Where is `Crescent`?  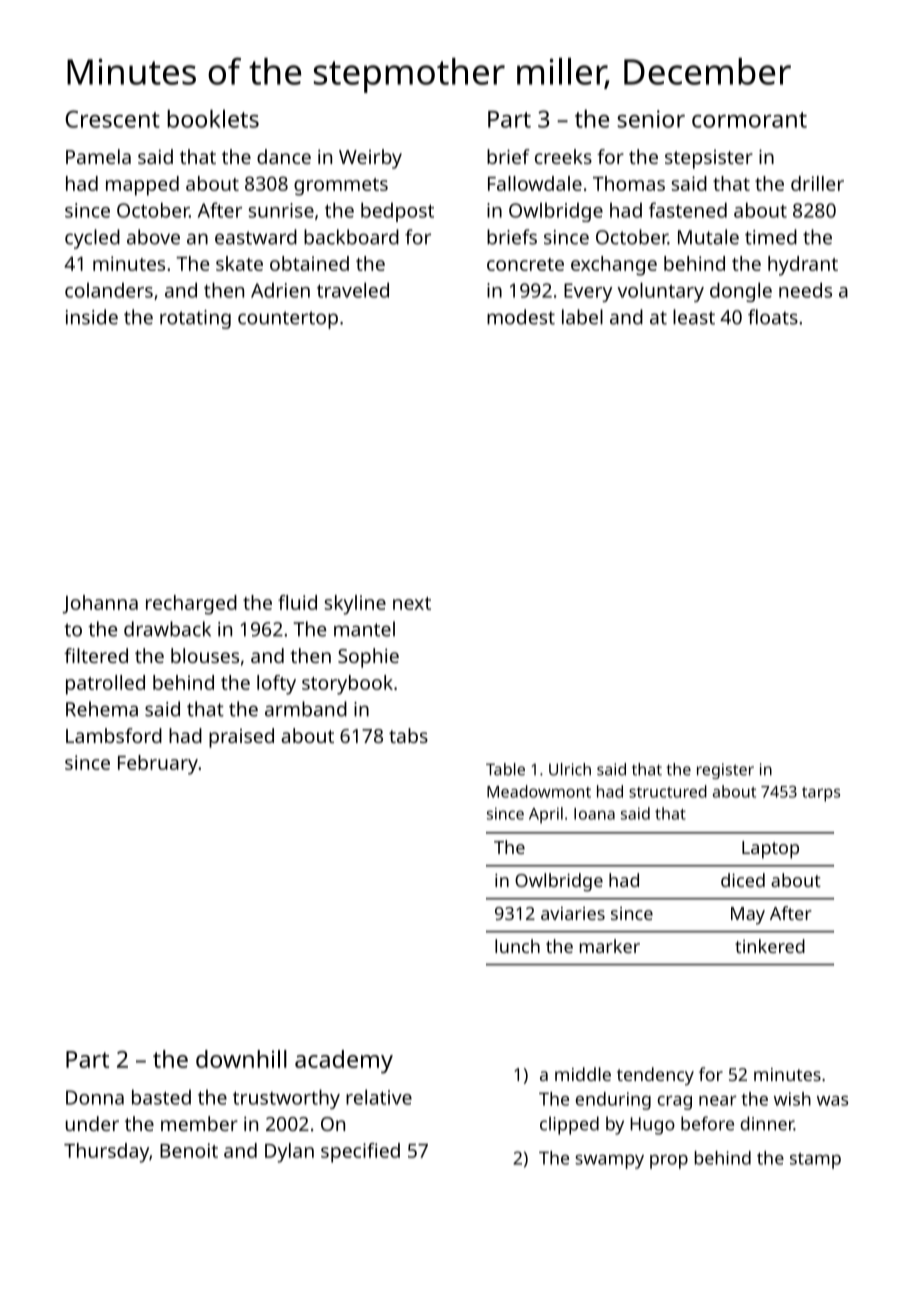
Crescent is located at coordinates (112, 119).
